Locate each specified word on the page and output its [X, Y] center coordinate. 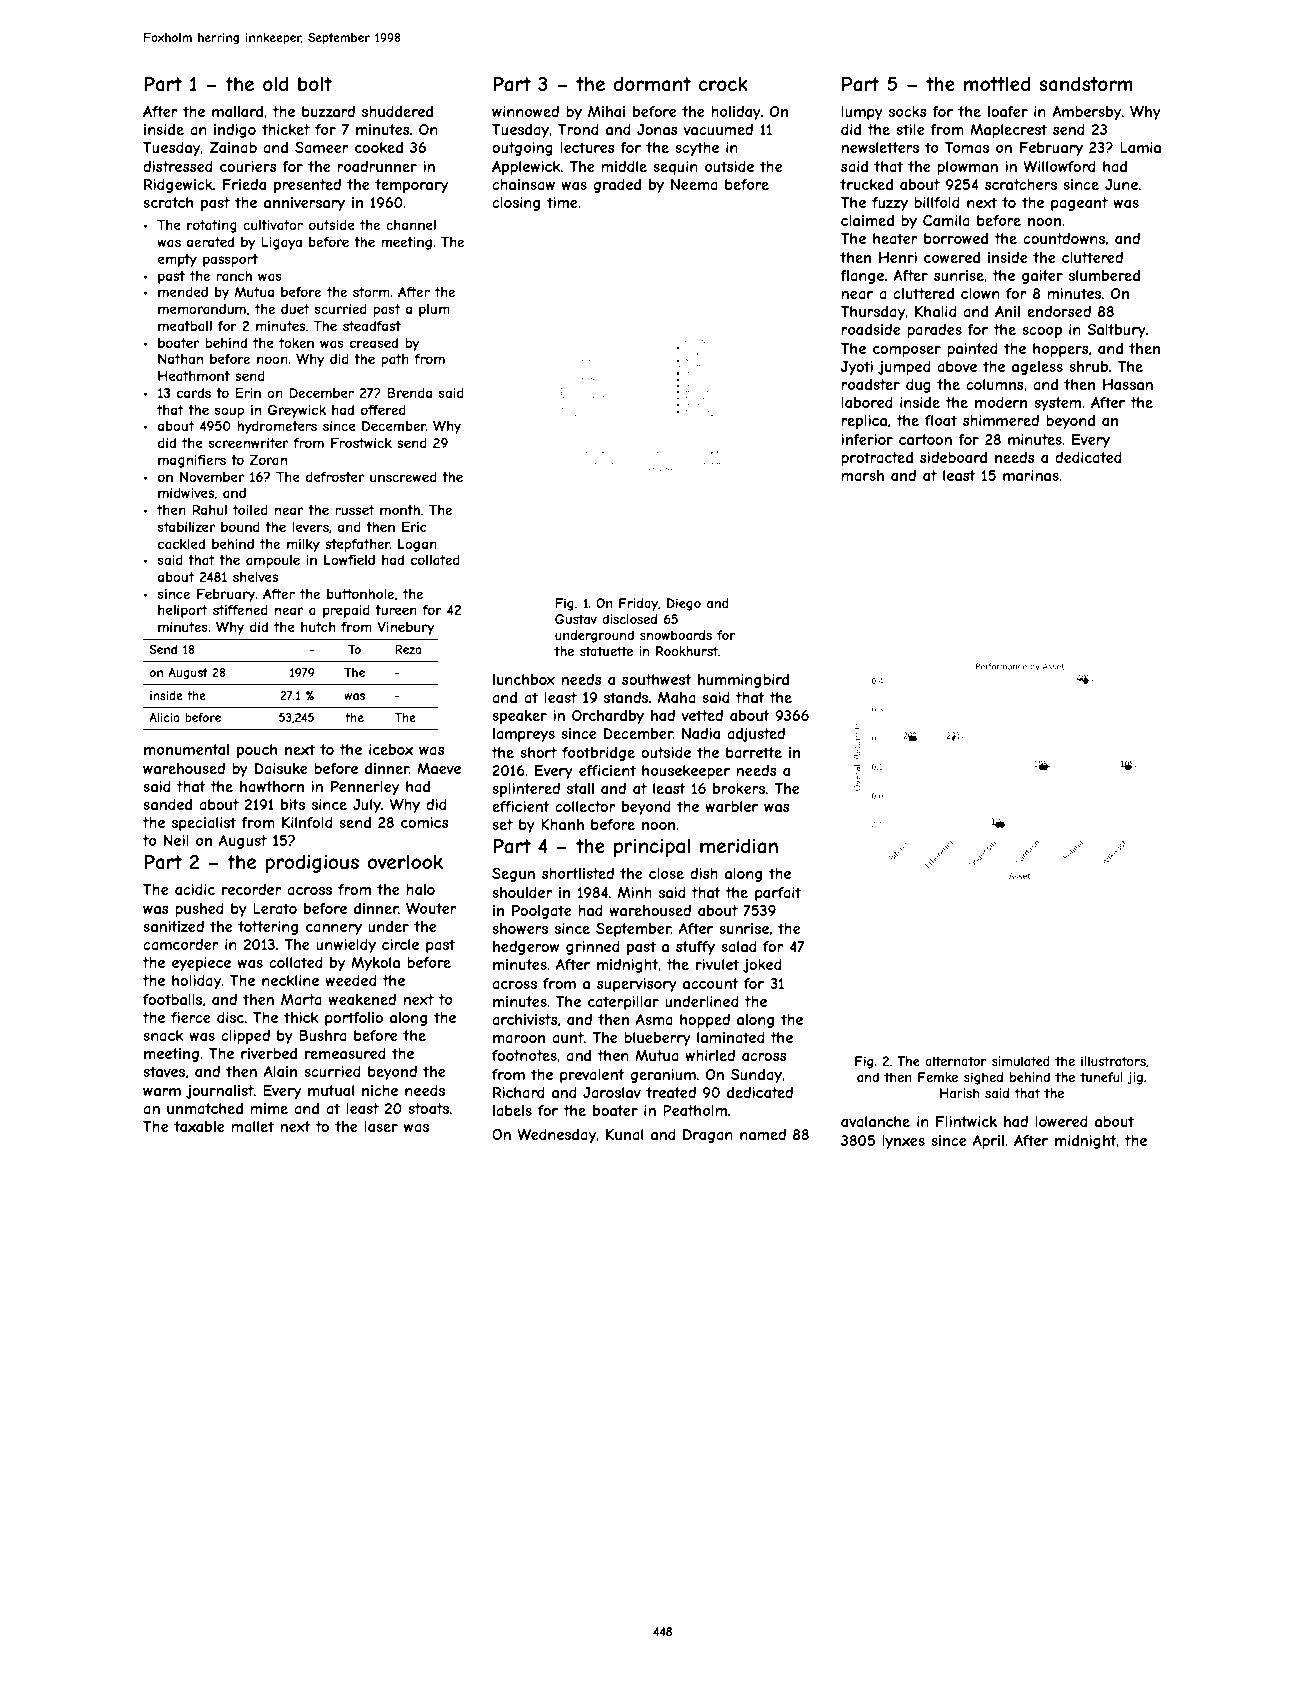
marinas [1031, 475]
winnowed [525, 111]
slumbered [1104, 275]
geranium [663, 1076]
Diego [684, 604]
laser [381, 1126]
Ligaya [281, 243]
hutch [318, 627]
